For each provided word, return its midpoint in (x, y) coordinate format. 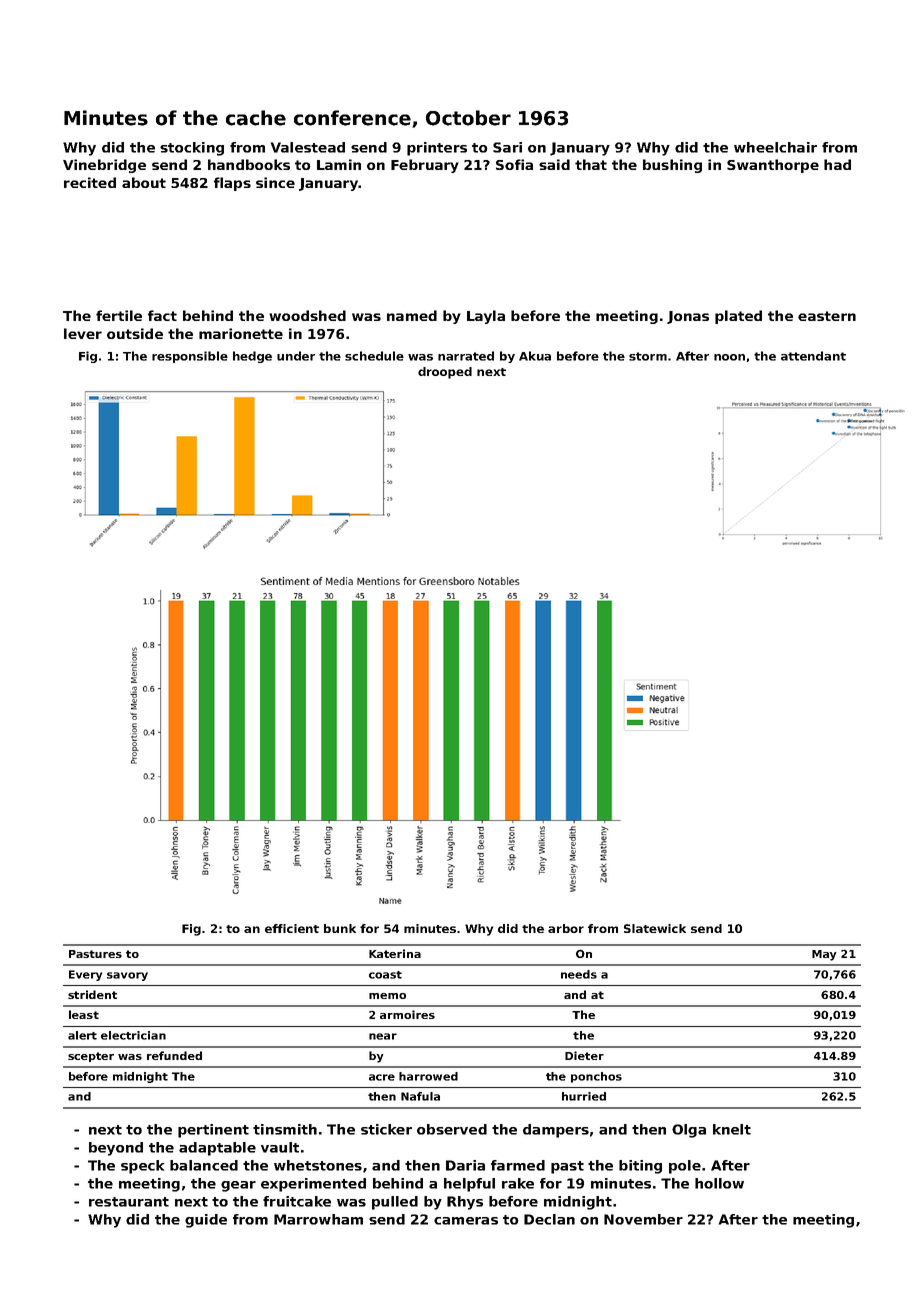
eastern (827, 316)
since (275, 182)
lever (83, 333)
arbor (566, 928)
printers (437, 149)
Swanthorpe (773, 166)
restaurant (129, 1202)
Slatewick (655, 928)
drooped (445, 373)
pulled (395, 1203)
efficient (292, 928)
